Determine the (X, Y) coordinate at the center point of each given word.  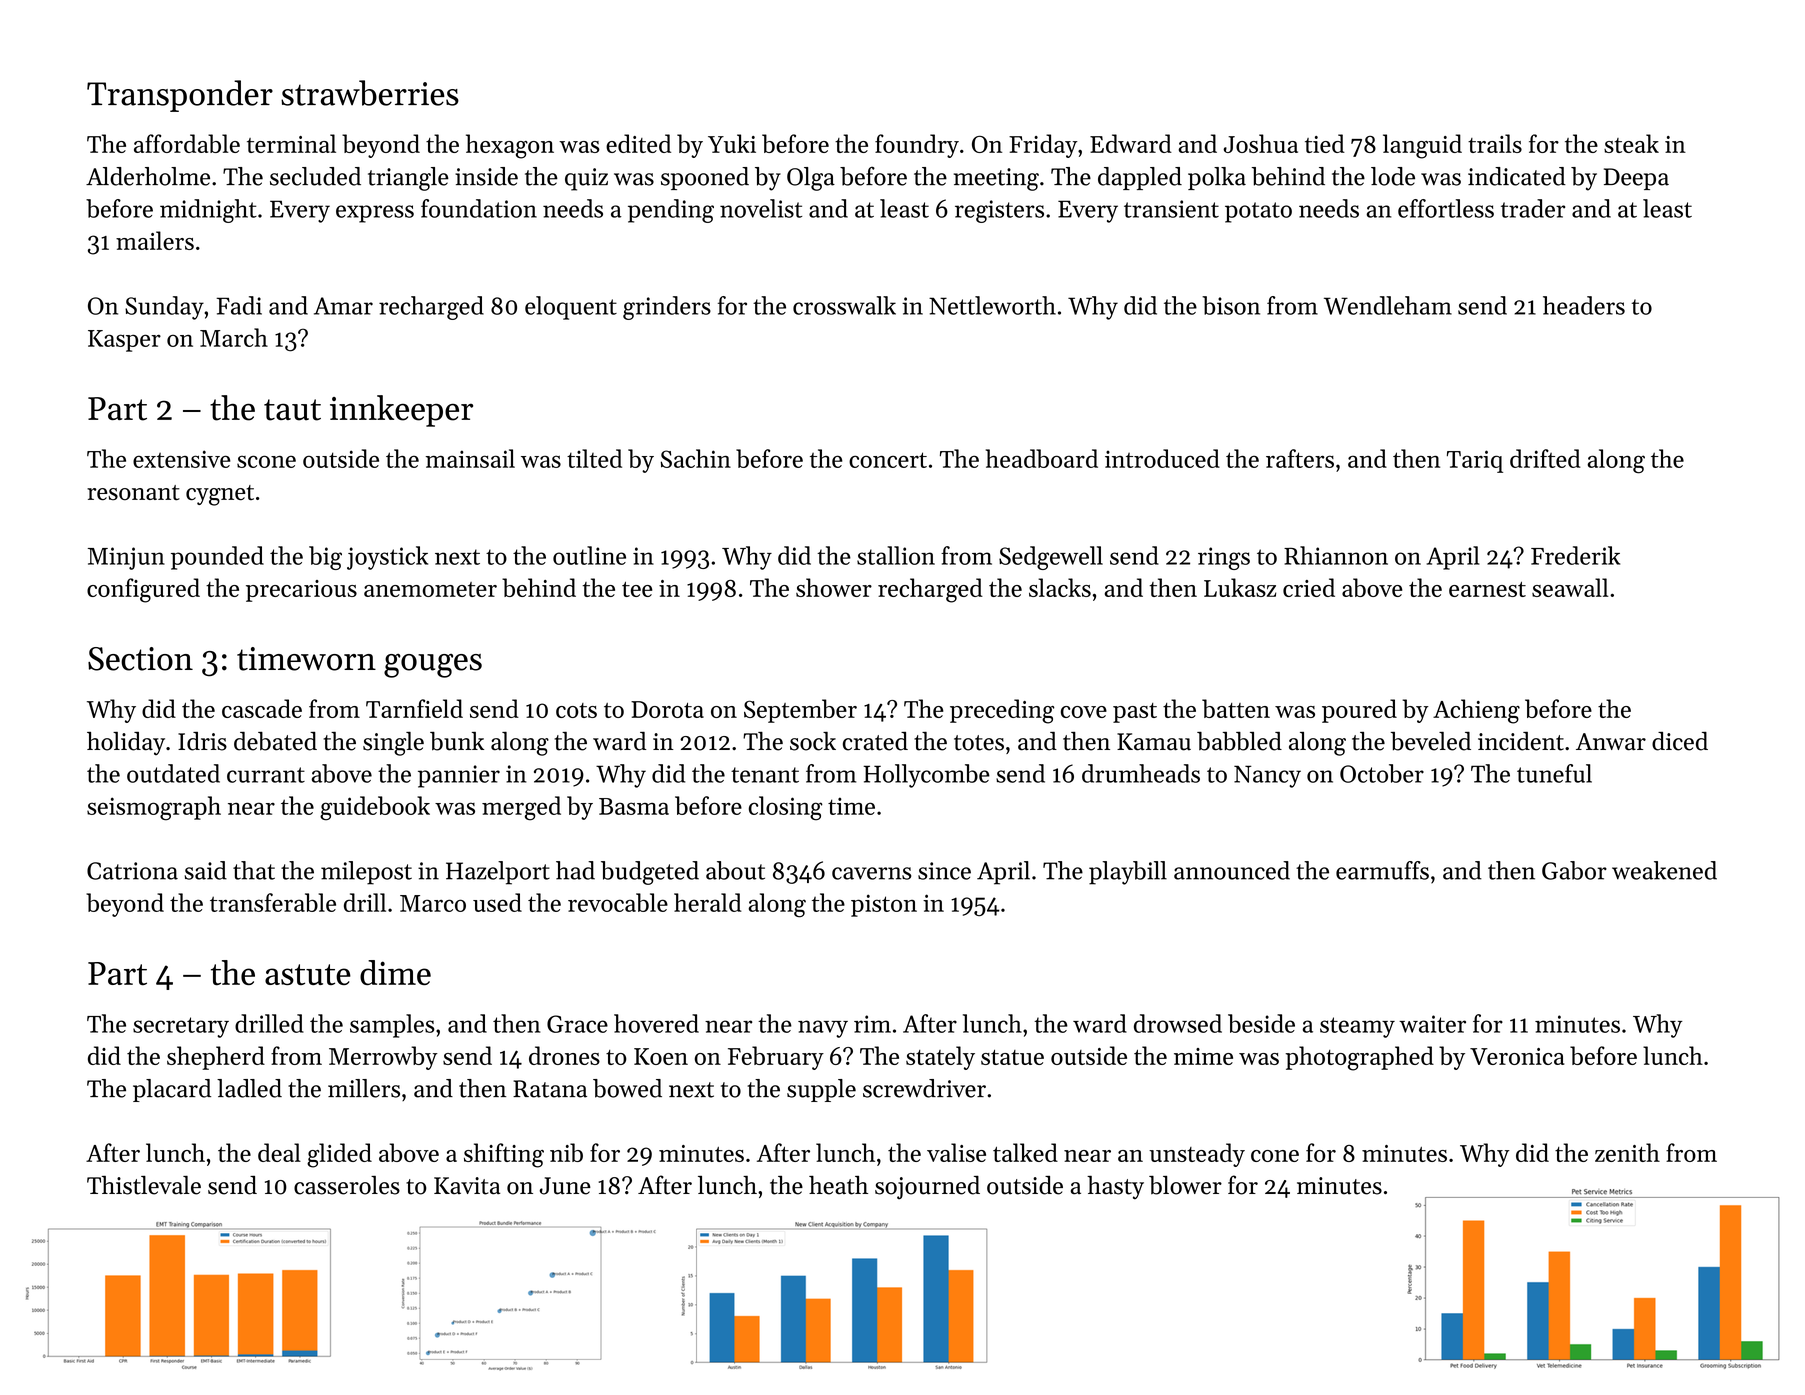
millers (364, 1088)
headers (1584, 305)
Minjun (126, 558)
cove (1084, 712)
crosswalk (844, 305)
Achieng (1476, 711)
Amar (343, 306)
